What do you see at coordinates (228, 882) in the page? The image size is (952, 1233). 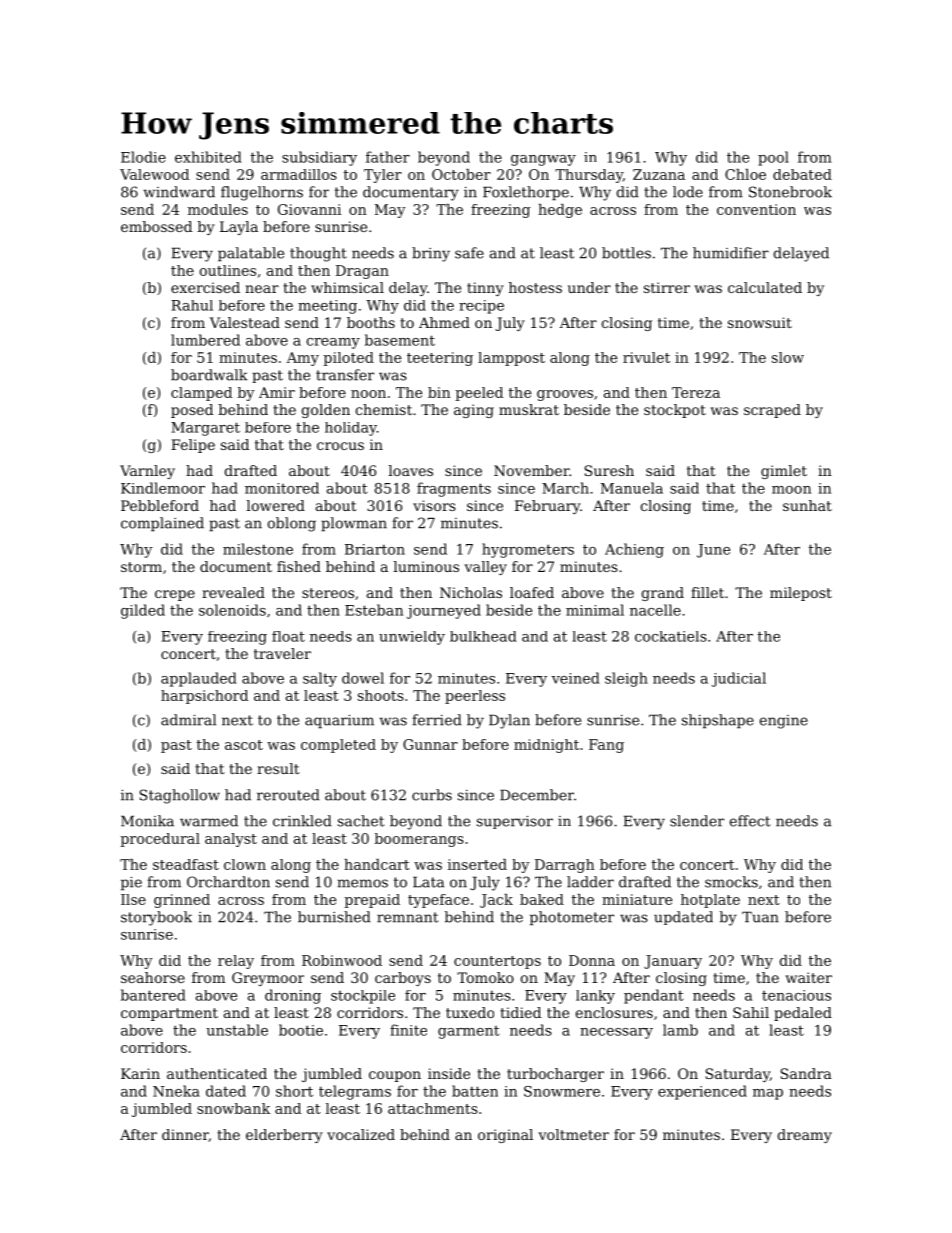 I see `Orchardton` at bounding box center [228, 882].
